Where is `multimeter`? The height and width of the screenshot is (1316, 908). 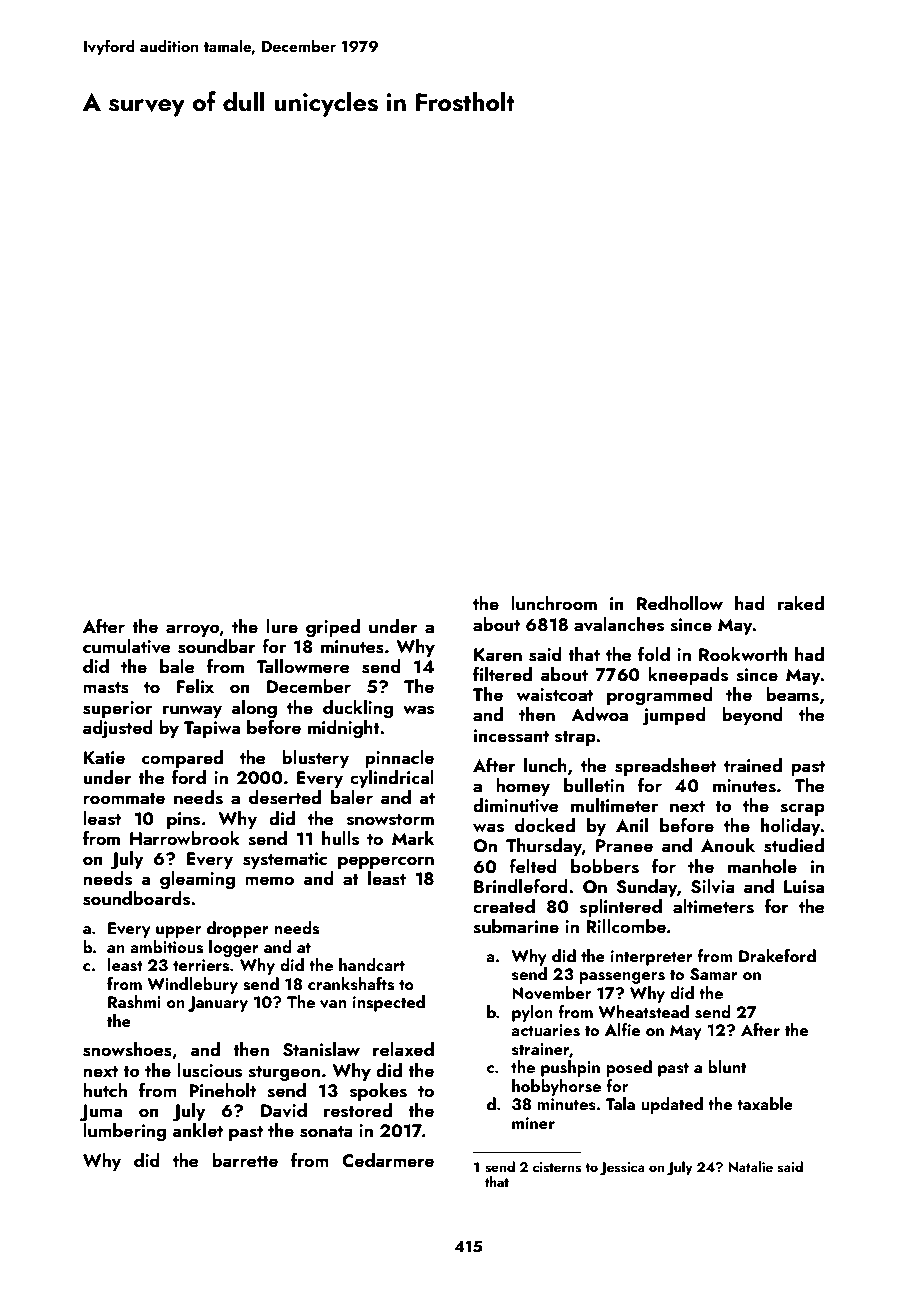
multimeter is located at coordinates (614, 805).
